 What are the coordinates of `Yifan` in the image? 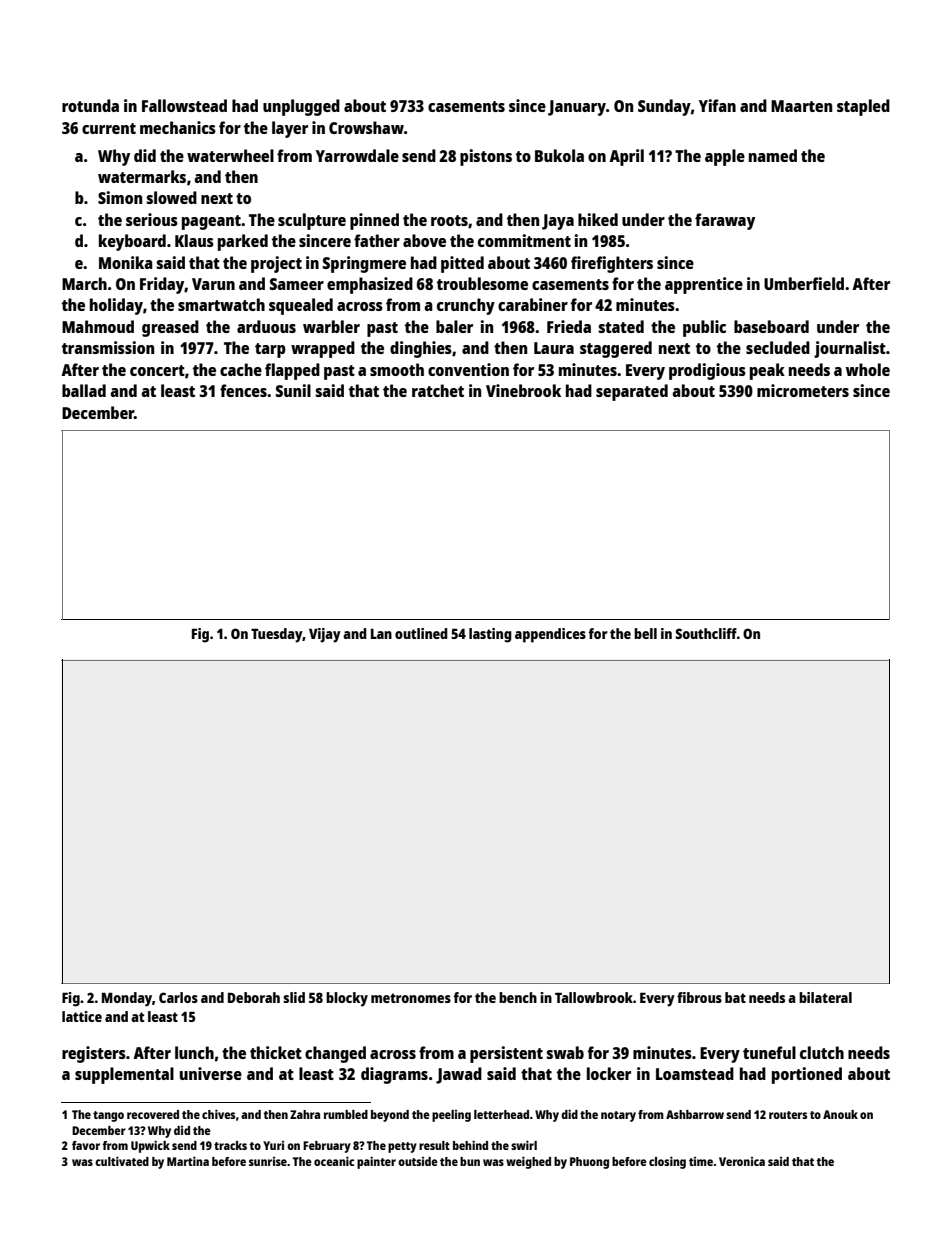 It's located at (717, 105).
